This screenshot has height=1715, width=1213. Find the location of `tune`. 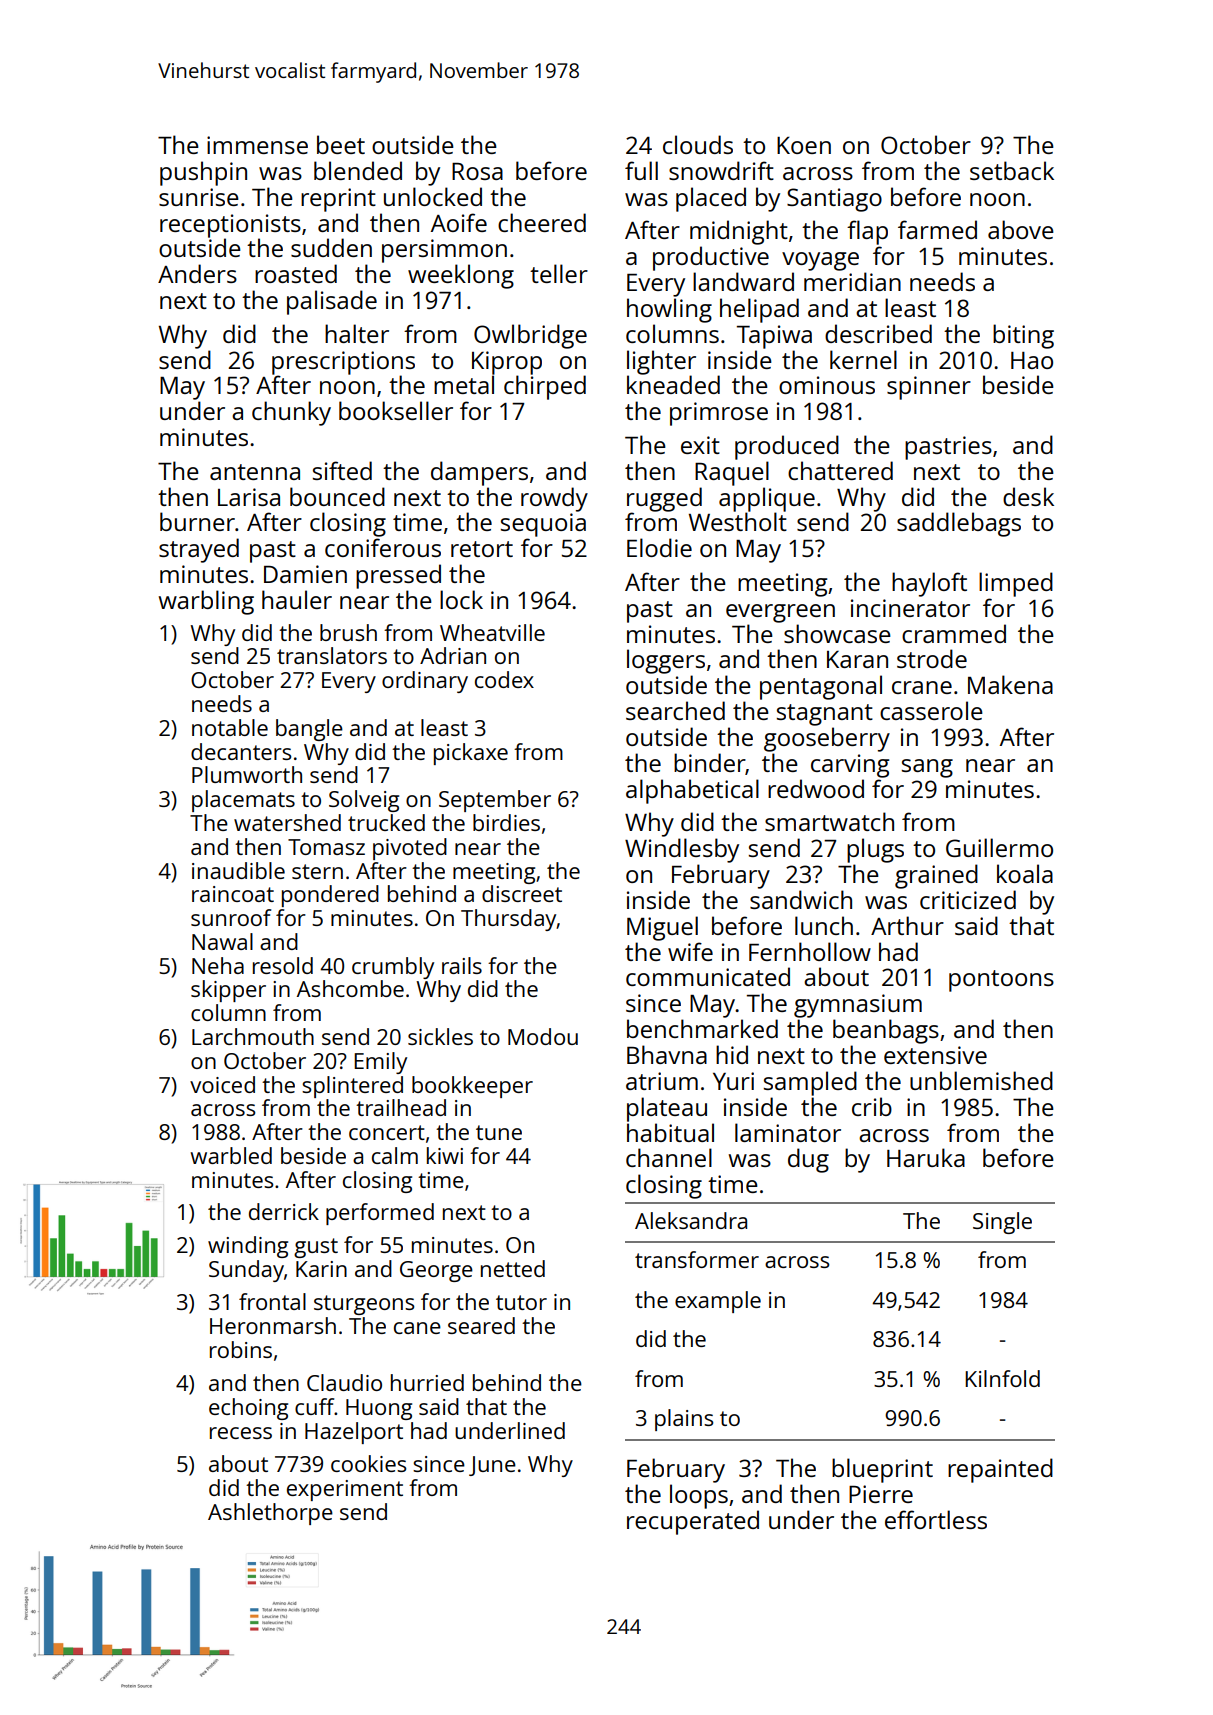

tune is located at coordinates (499, 1132).
